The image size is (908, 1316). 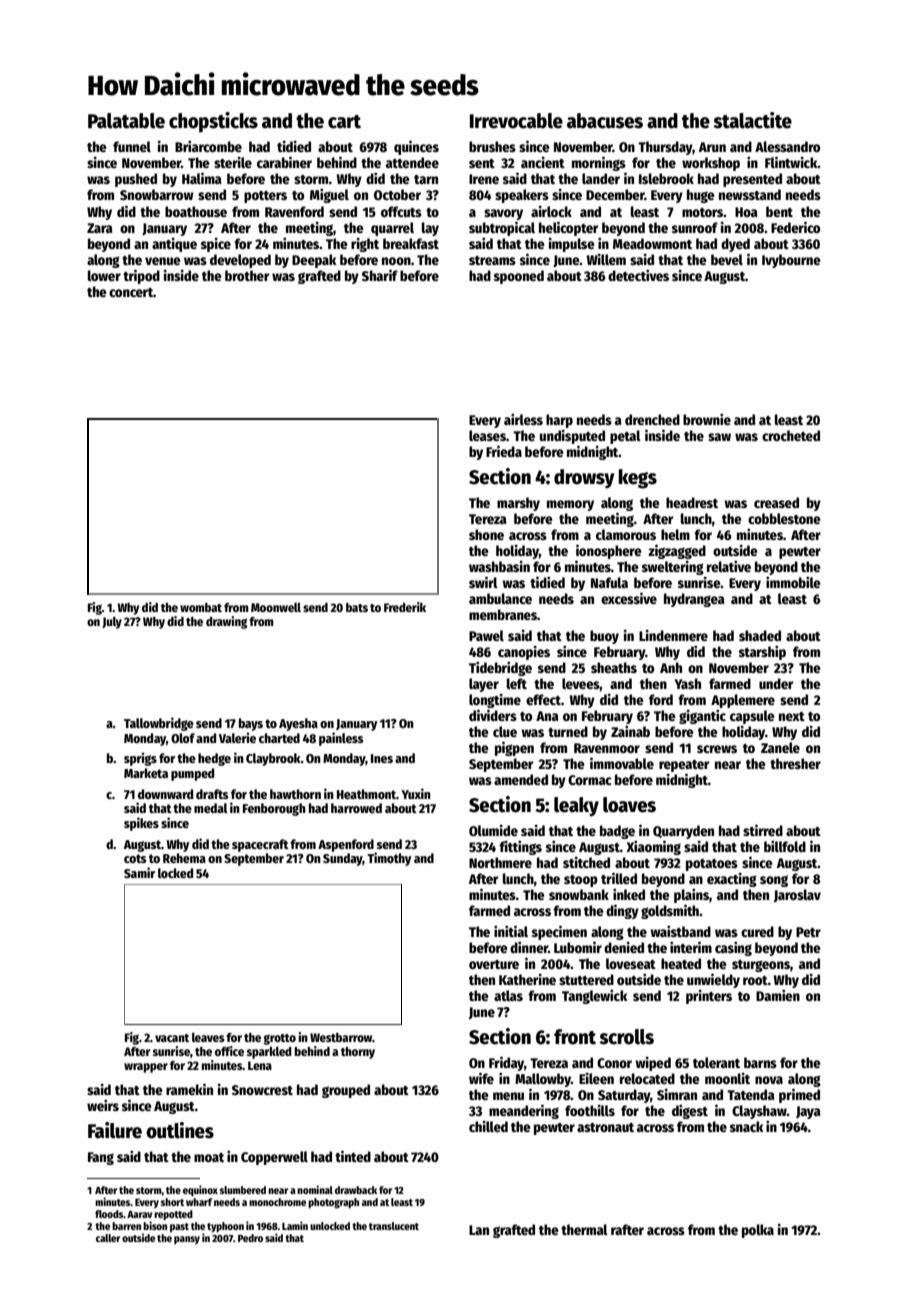 I want to click on effect, so click(x=543, y=699).
